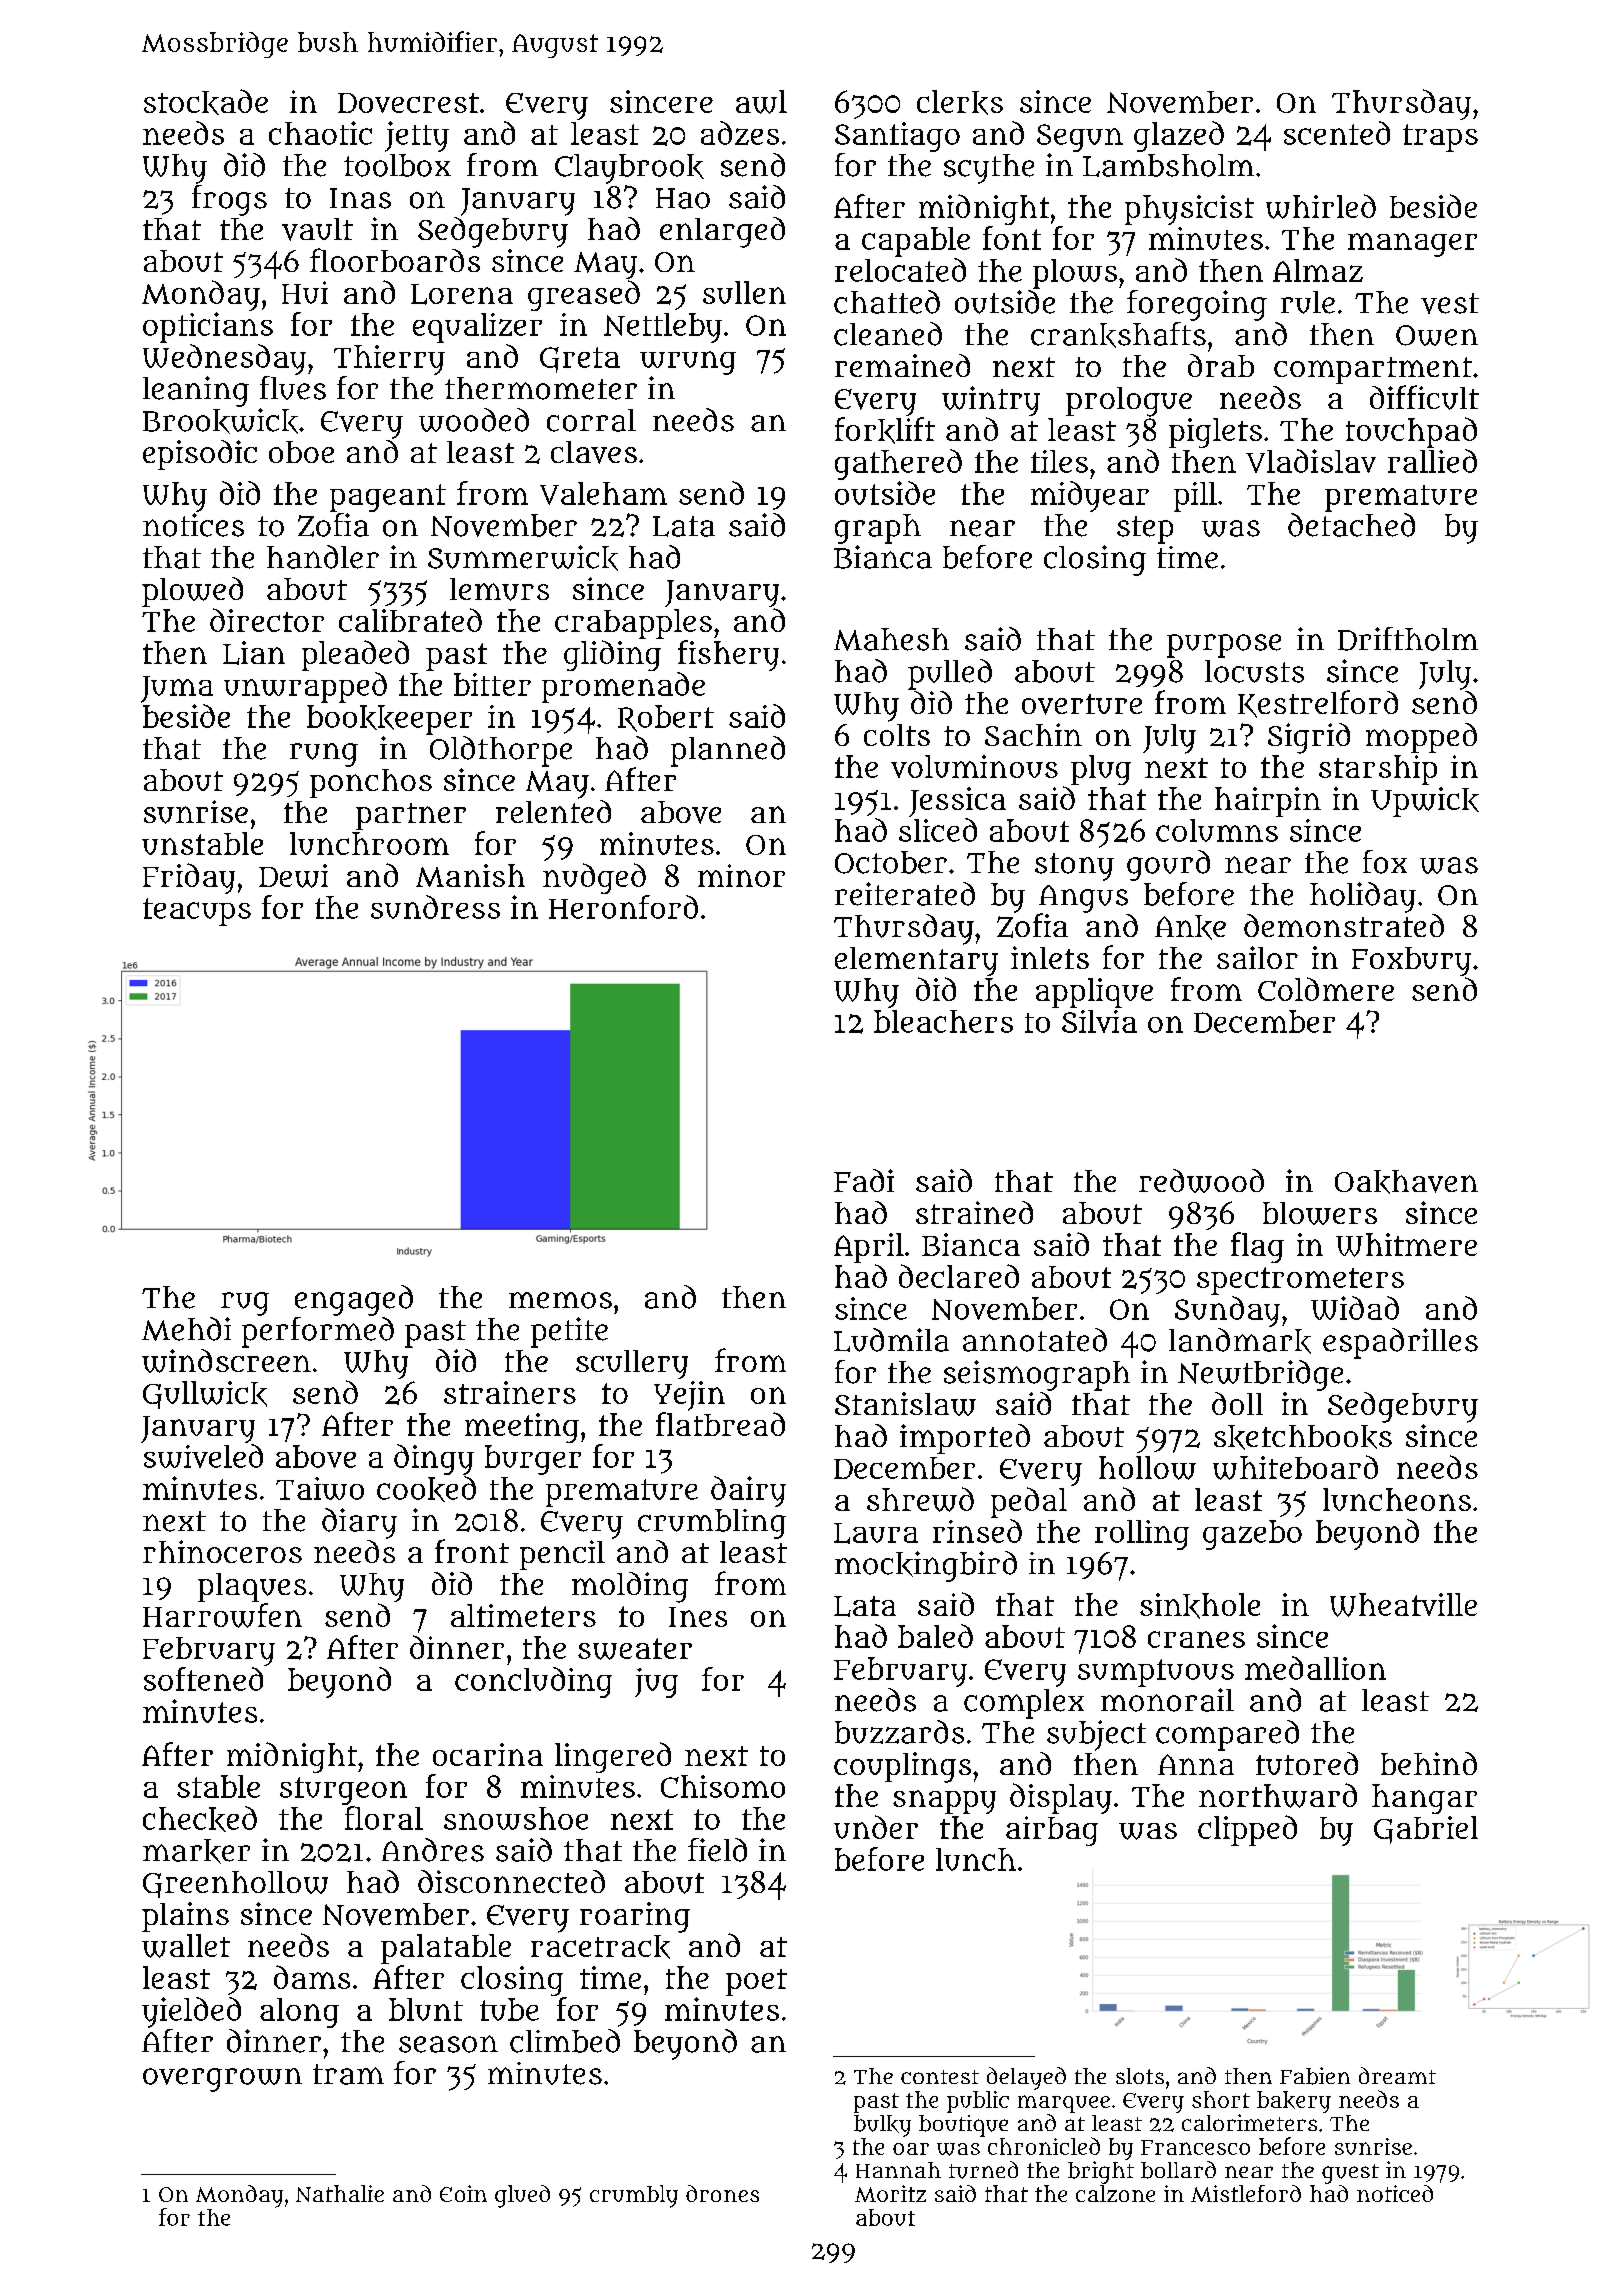  I want to click on episodic, so click(200, 455).
